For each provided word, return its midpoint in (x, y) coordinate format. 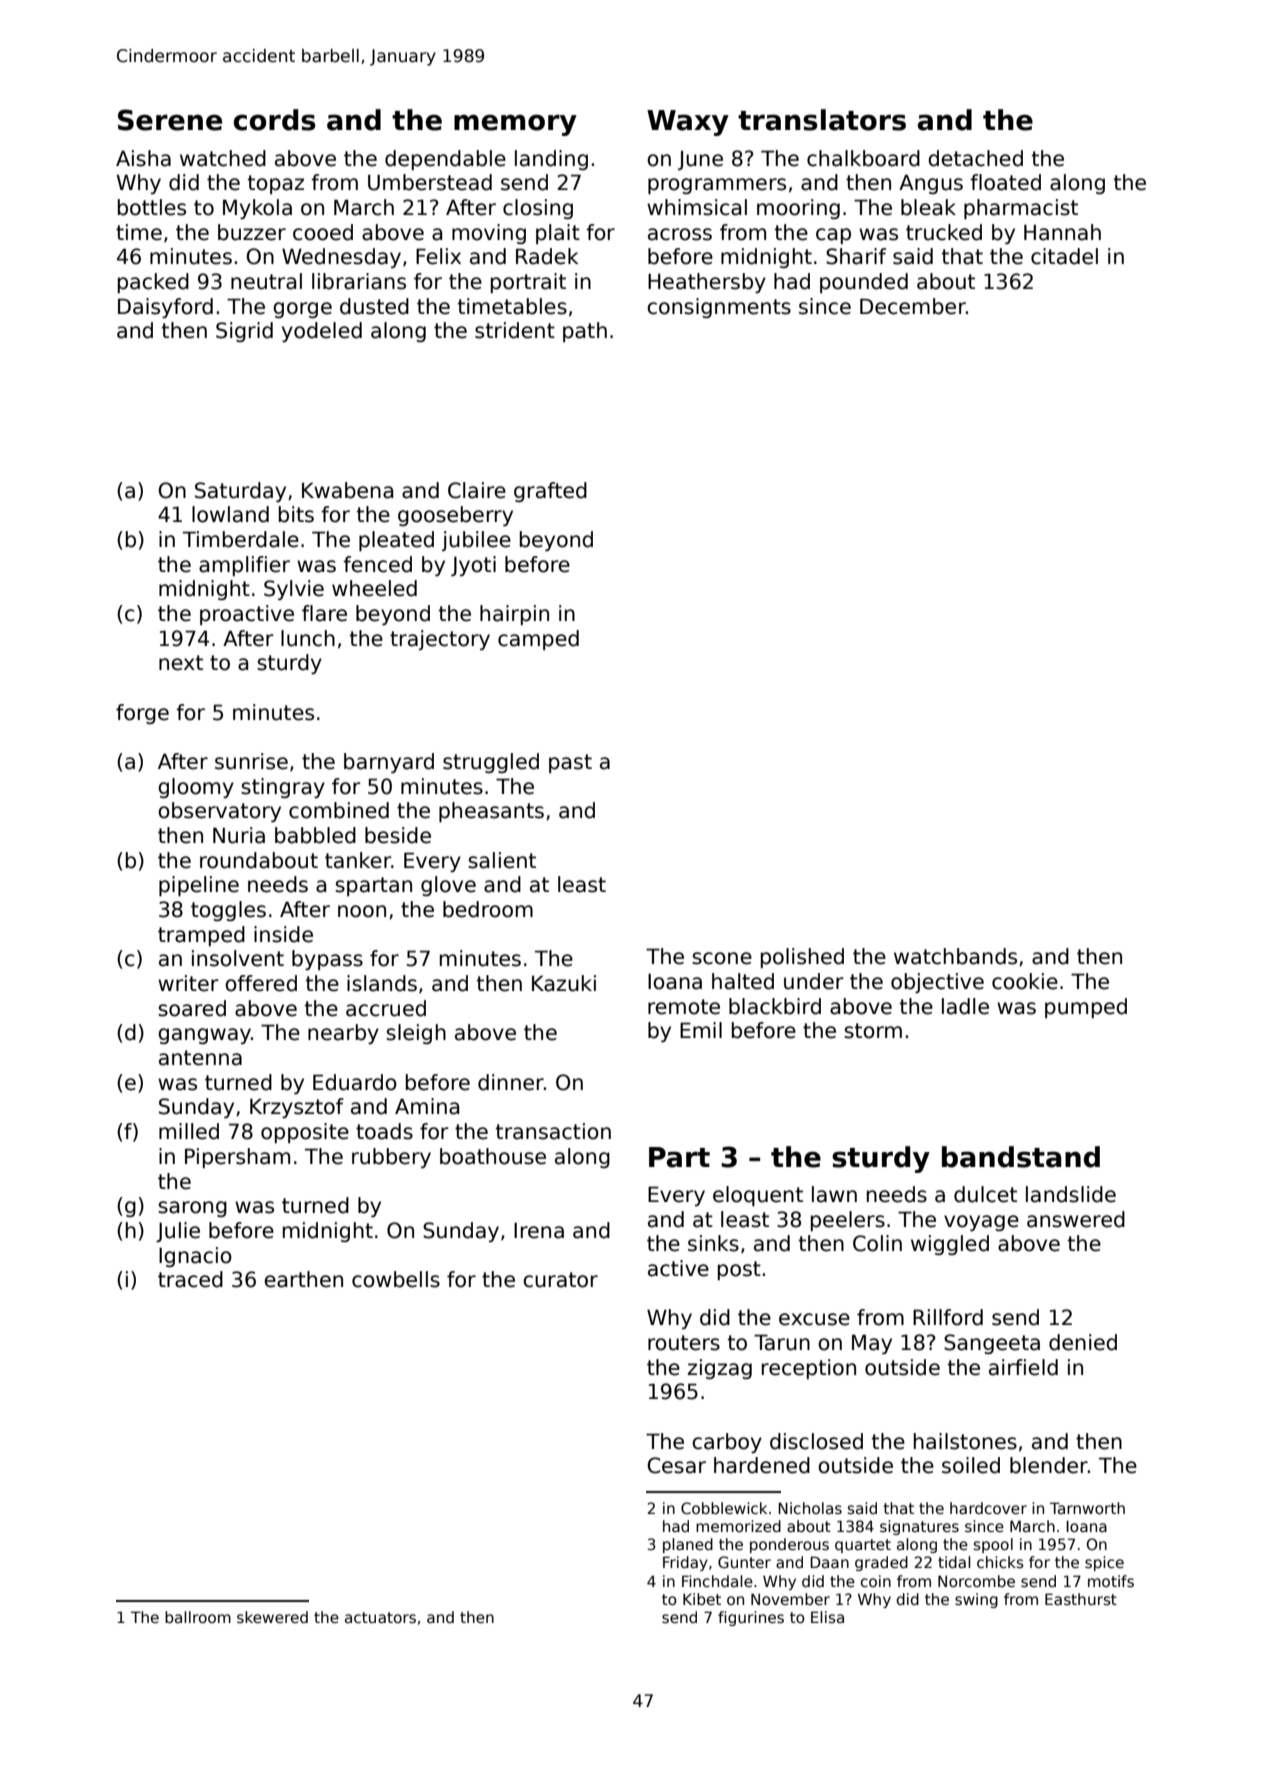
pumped (1086, 1008)
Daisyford (165, 308)
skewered (272, 1617)
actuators (380, 1617)
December (913, 306)
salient (502, 860)
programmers (717, 186)
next (181, 663)
